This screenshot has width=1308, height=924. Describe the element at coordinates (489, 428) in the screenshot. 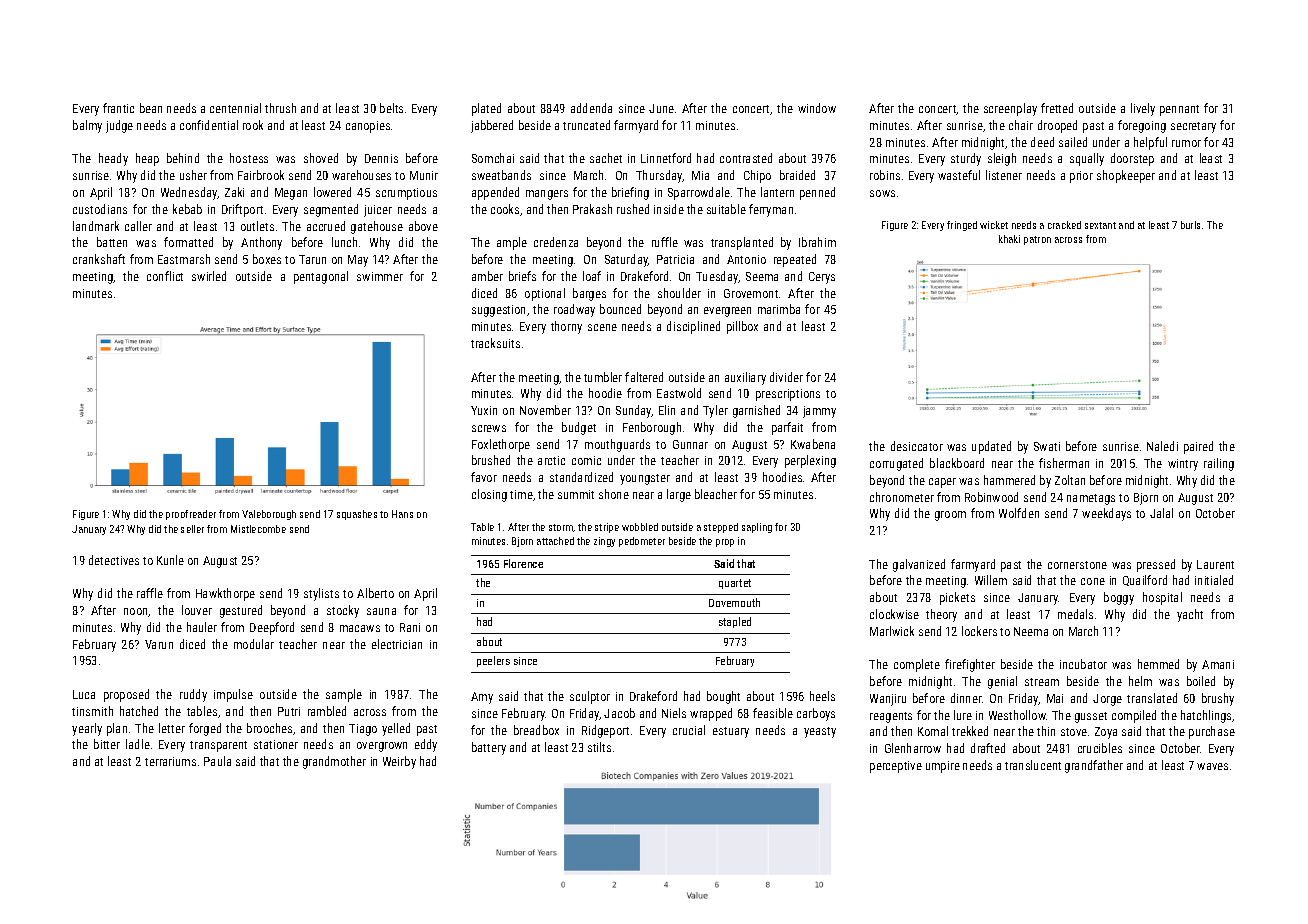

I see `screws` at that location.
